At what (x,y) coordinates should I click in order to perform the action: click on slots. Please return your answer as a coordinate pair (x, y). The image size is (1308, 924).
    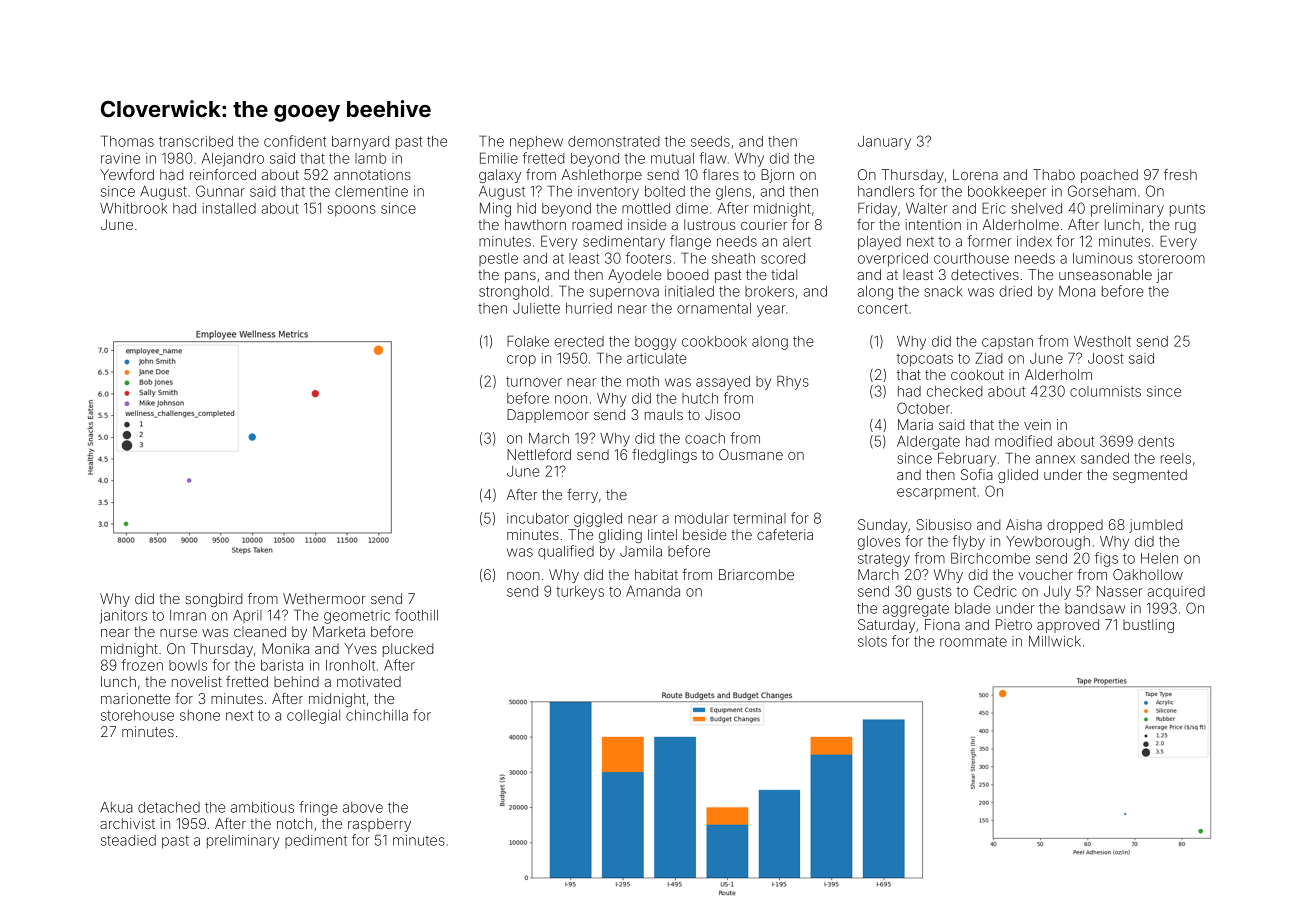
    Looking at the image, I should click on (872, 641).
